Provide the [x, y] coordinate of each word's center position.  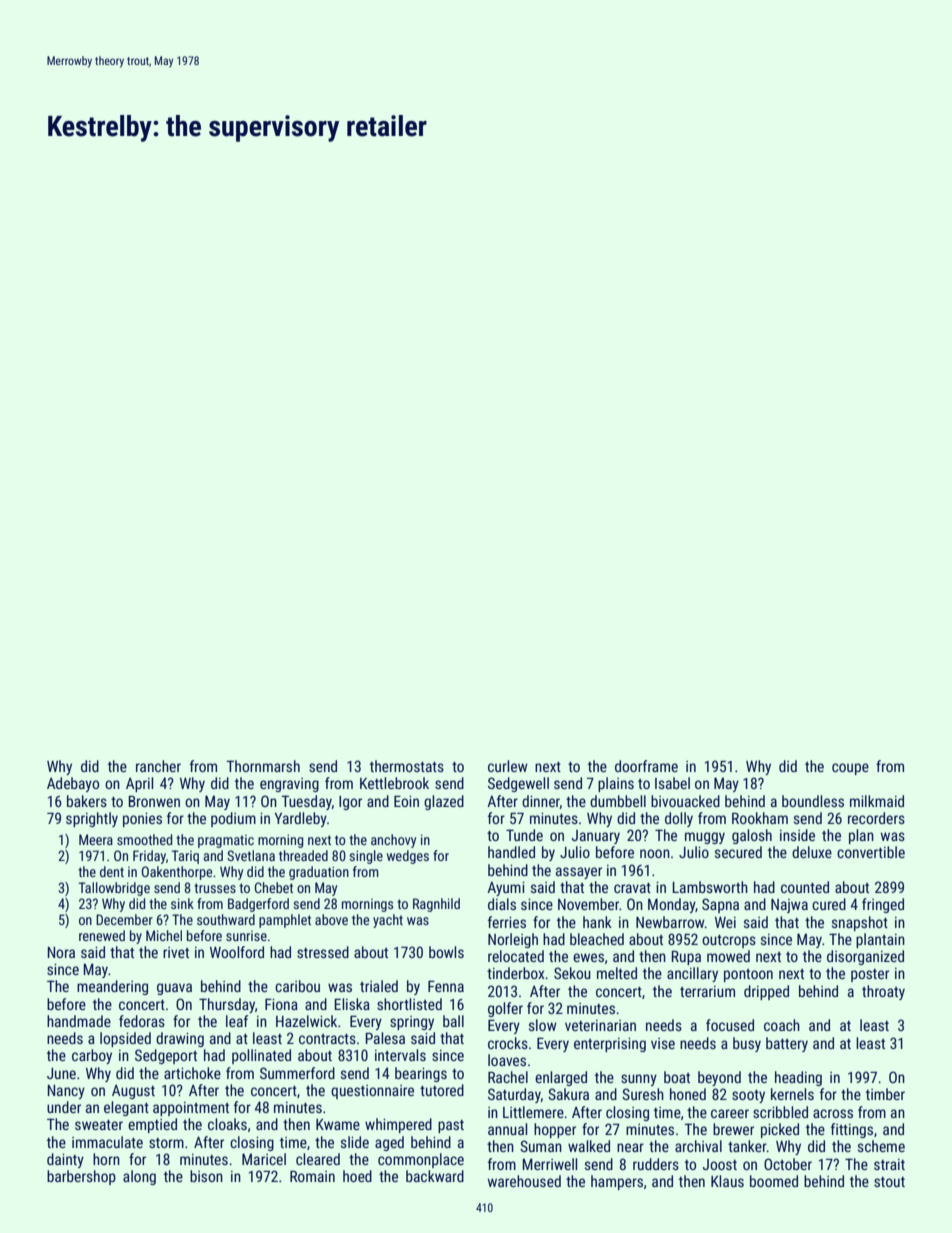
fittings [852, 1130]
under [64, 1107]
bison [206, 1176]
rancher [158, 766]
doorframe [646, 766]
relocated [516, 956]
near [630, 1147]
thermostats [407, 766]
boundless [813, 801]
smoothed [144, 839]
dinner [541, 802]
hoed [357, 1176]
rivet [176, 952]
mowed [728, 956]
